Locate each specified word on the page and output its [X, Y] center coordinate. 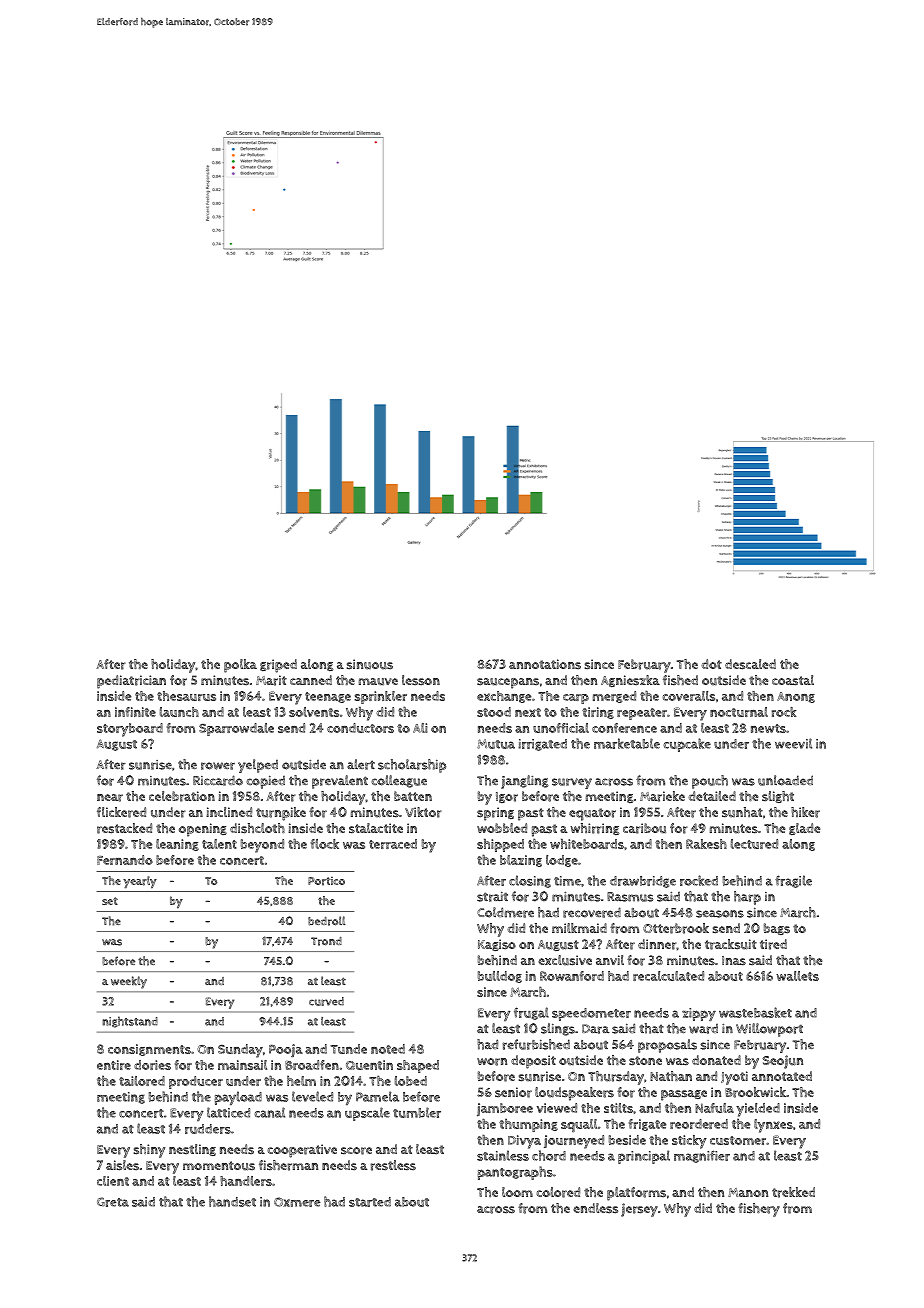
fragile [793, 881]
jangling [524, 782]
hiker [805, 812]
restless [393, 1165]
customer [738, 1140]
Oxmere [297, 1202]
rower [218, 766]
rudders [208, 1129]
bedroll [326, 921]
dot [711, 664]
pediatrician [131, 682]
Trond [326, 941]
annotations [545, 664]
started [370, 1202]
